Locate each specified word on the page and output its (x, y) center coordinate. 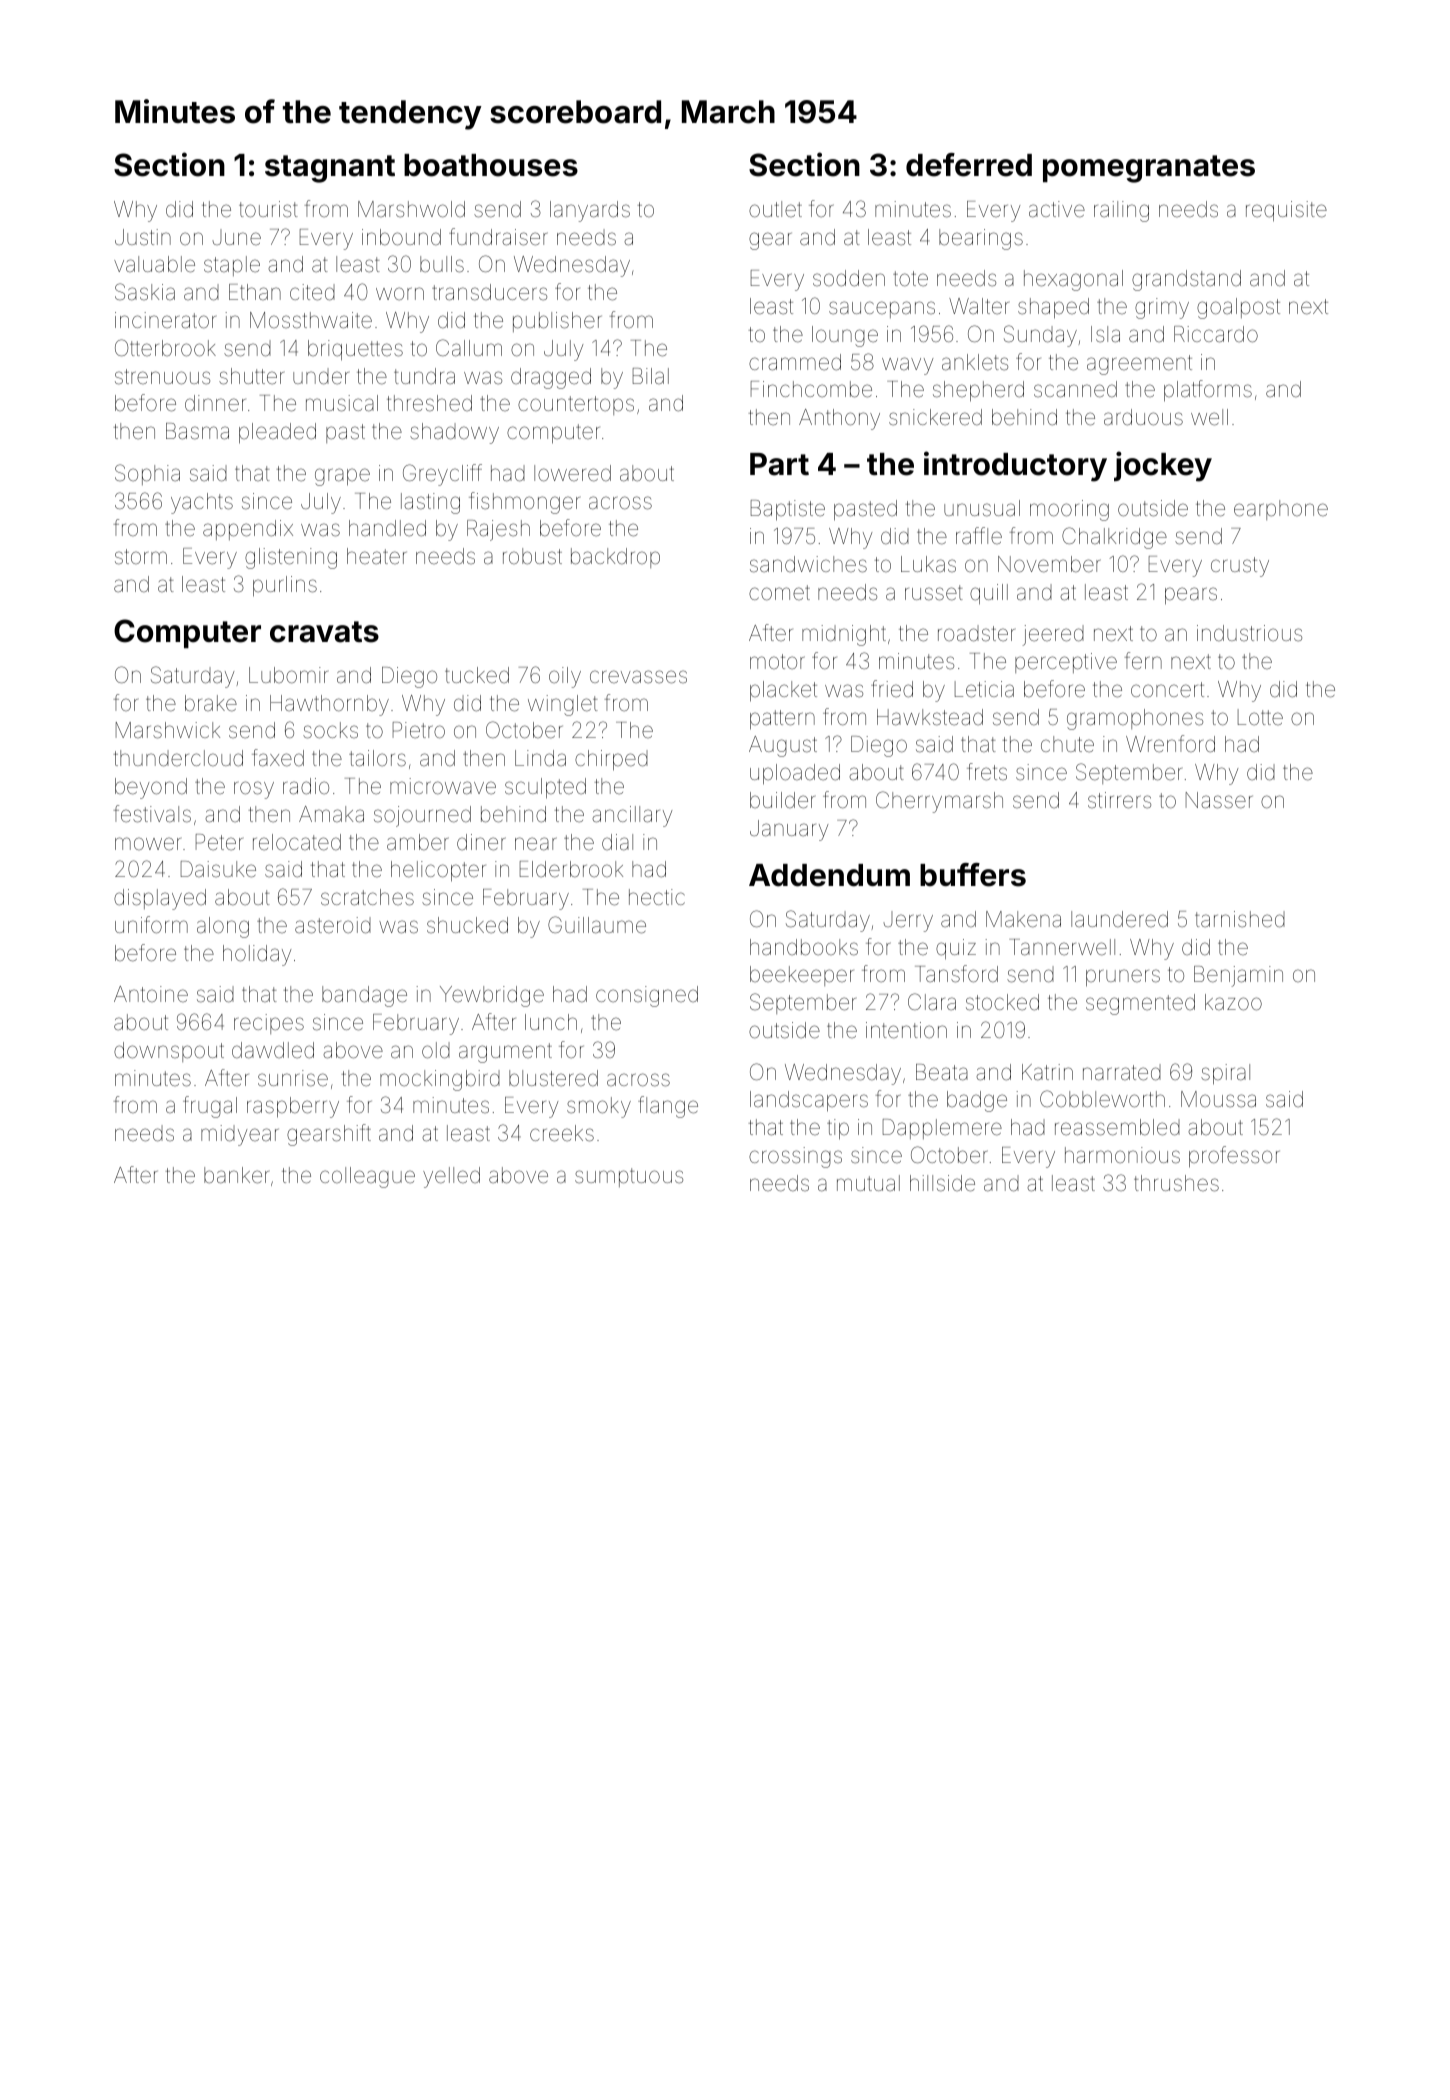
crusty (1240, 567)
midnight (844, 635)
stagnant (330, 169)
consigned (647, 996)
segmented (1140, 1004)
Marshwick (168, 730)
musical (342, 403)
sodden (849, 278)
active (1057, 209)
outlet (775, 209)
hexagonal (1073, 280)
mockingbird (440, 1080)
